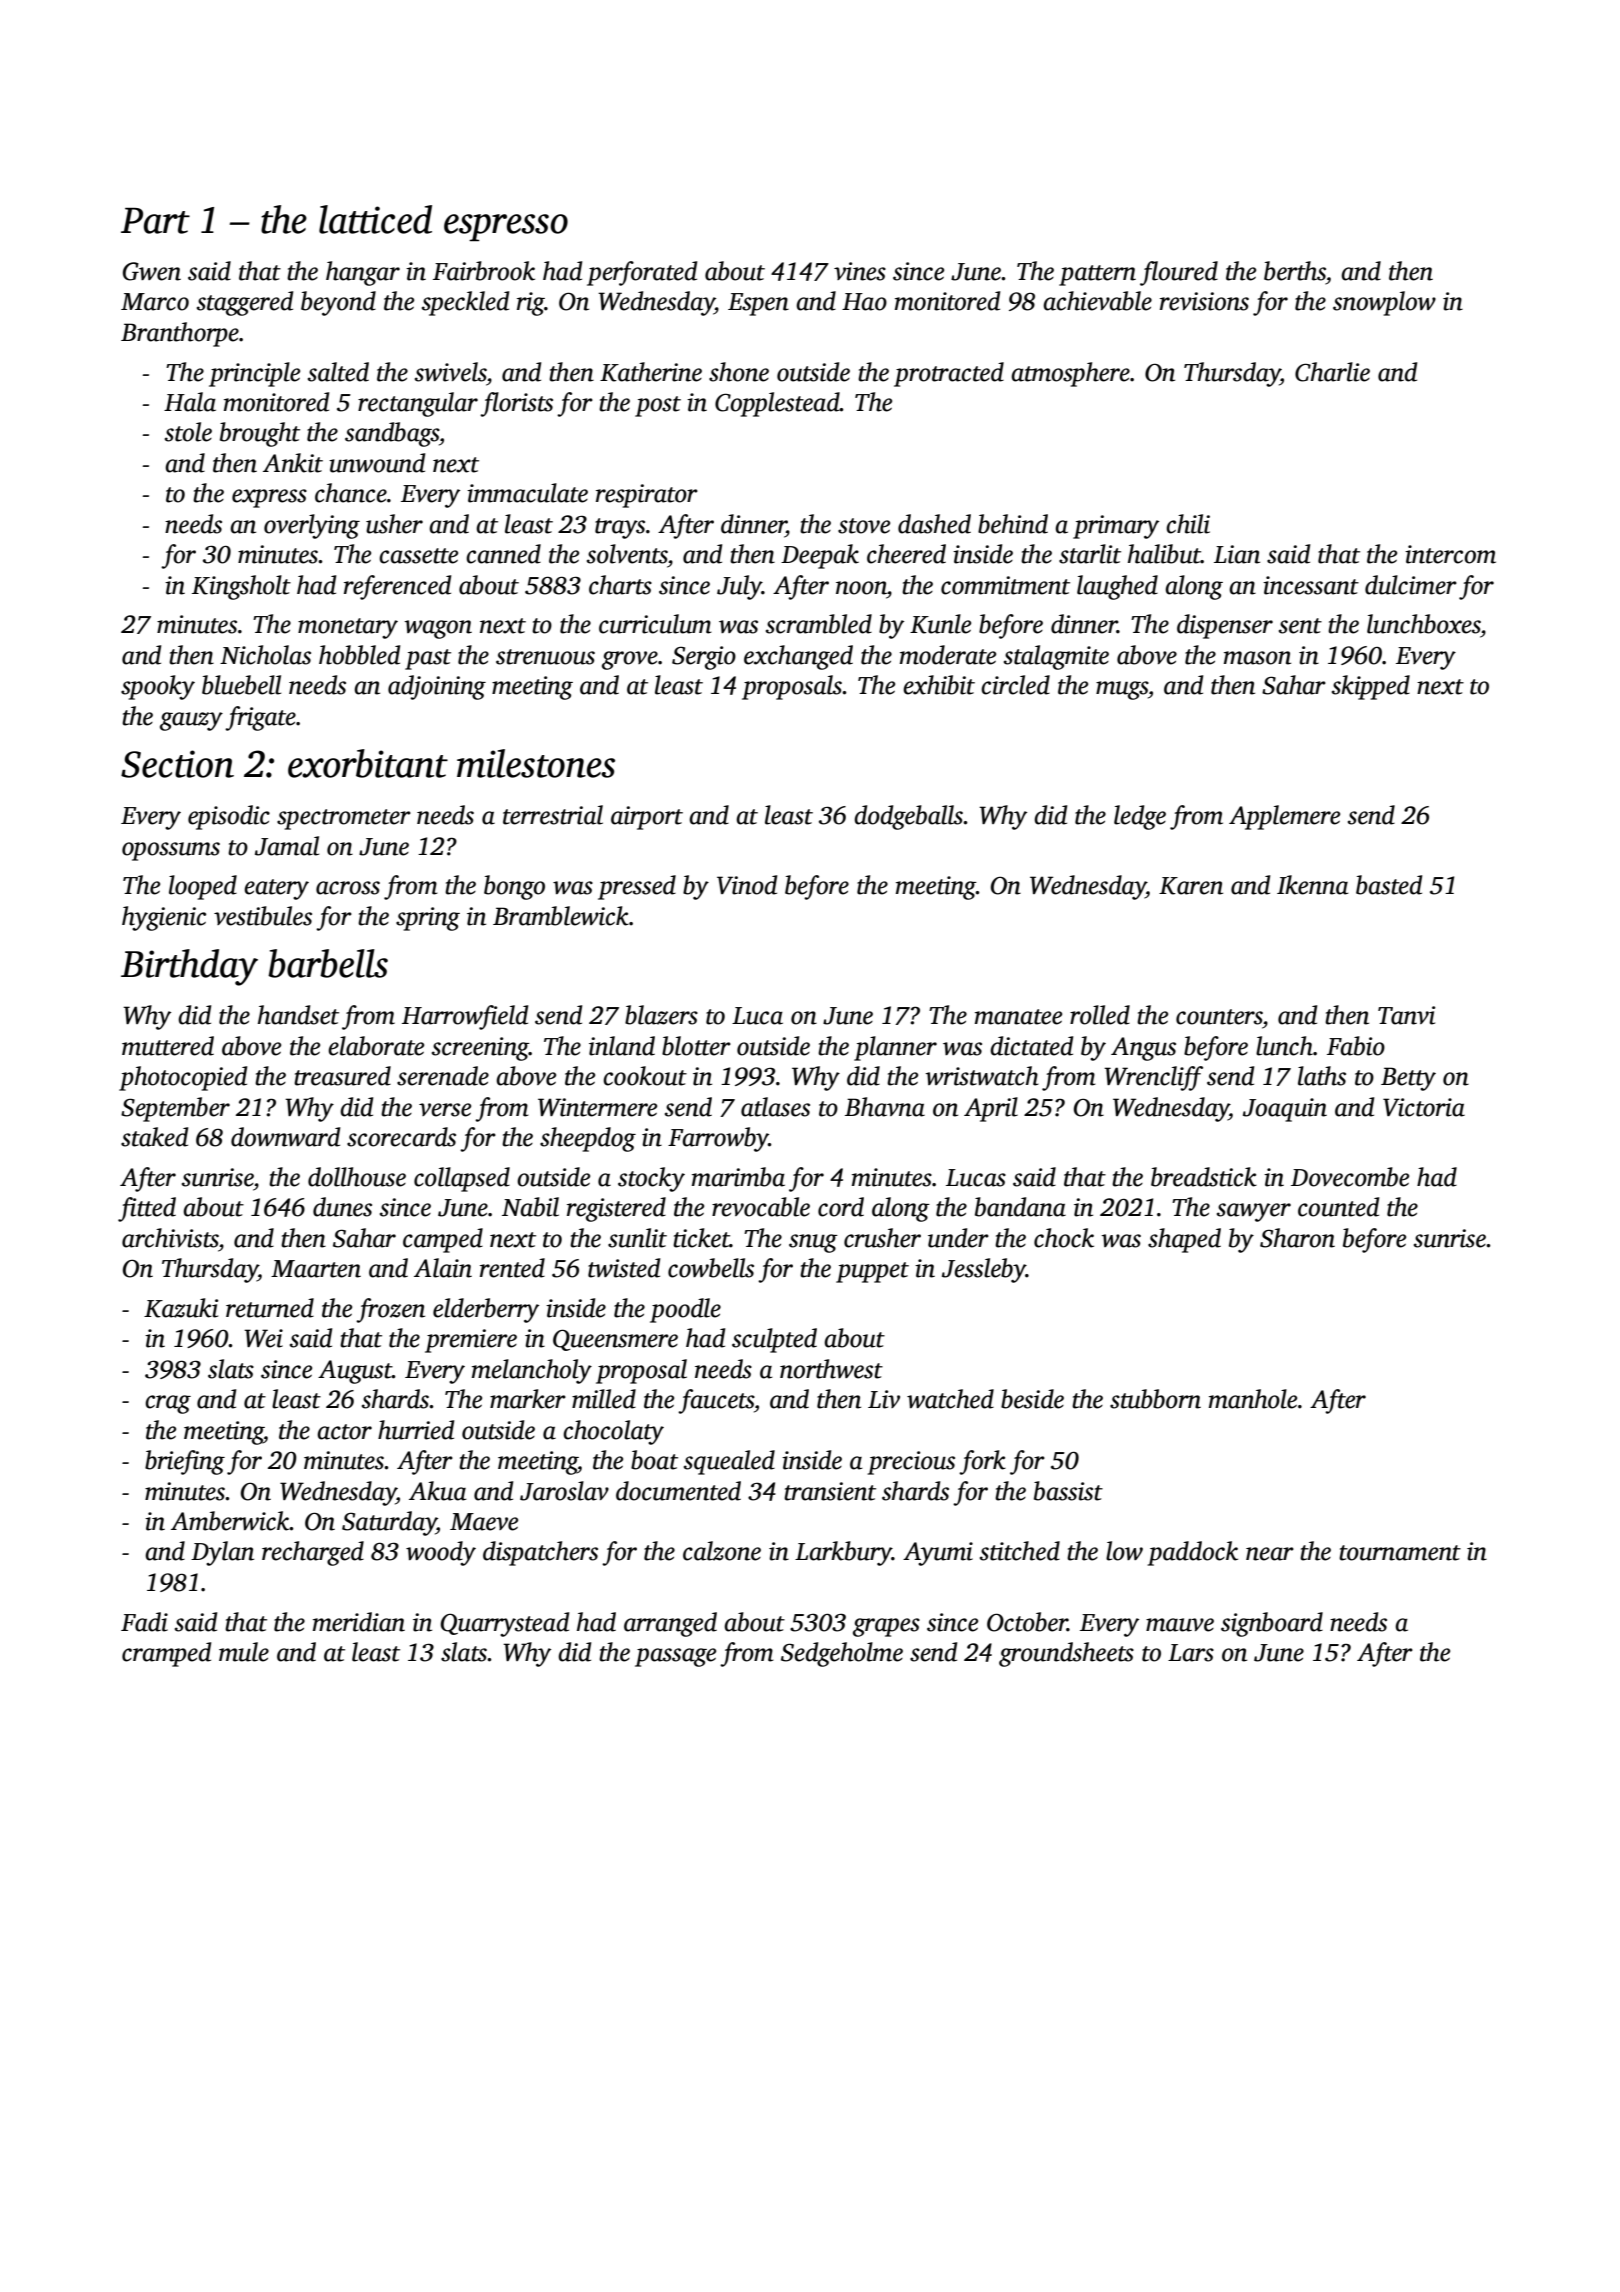 The image size is (1620, 2292). I want to click on calzone, so click(722, 1551).
